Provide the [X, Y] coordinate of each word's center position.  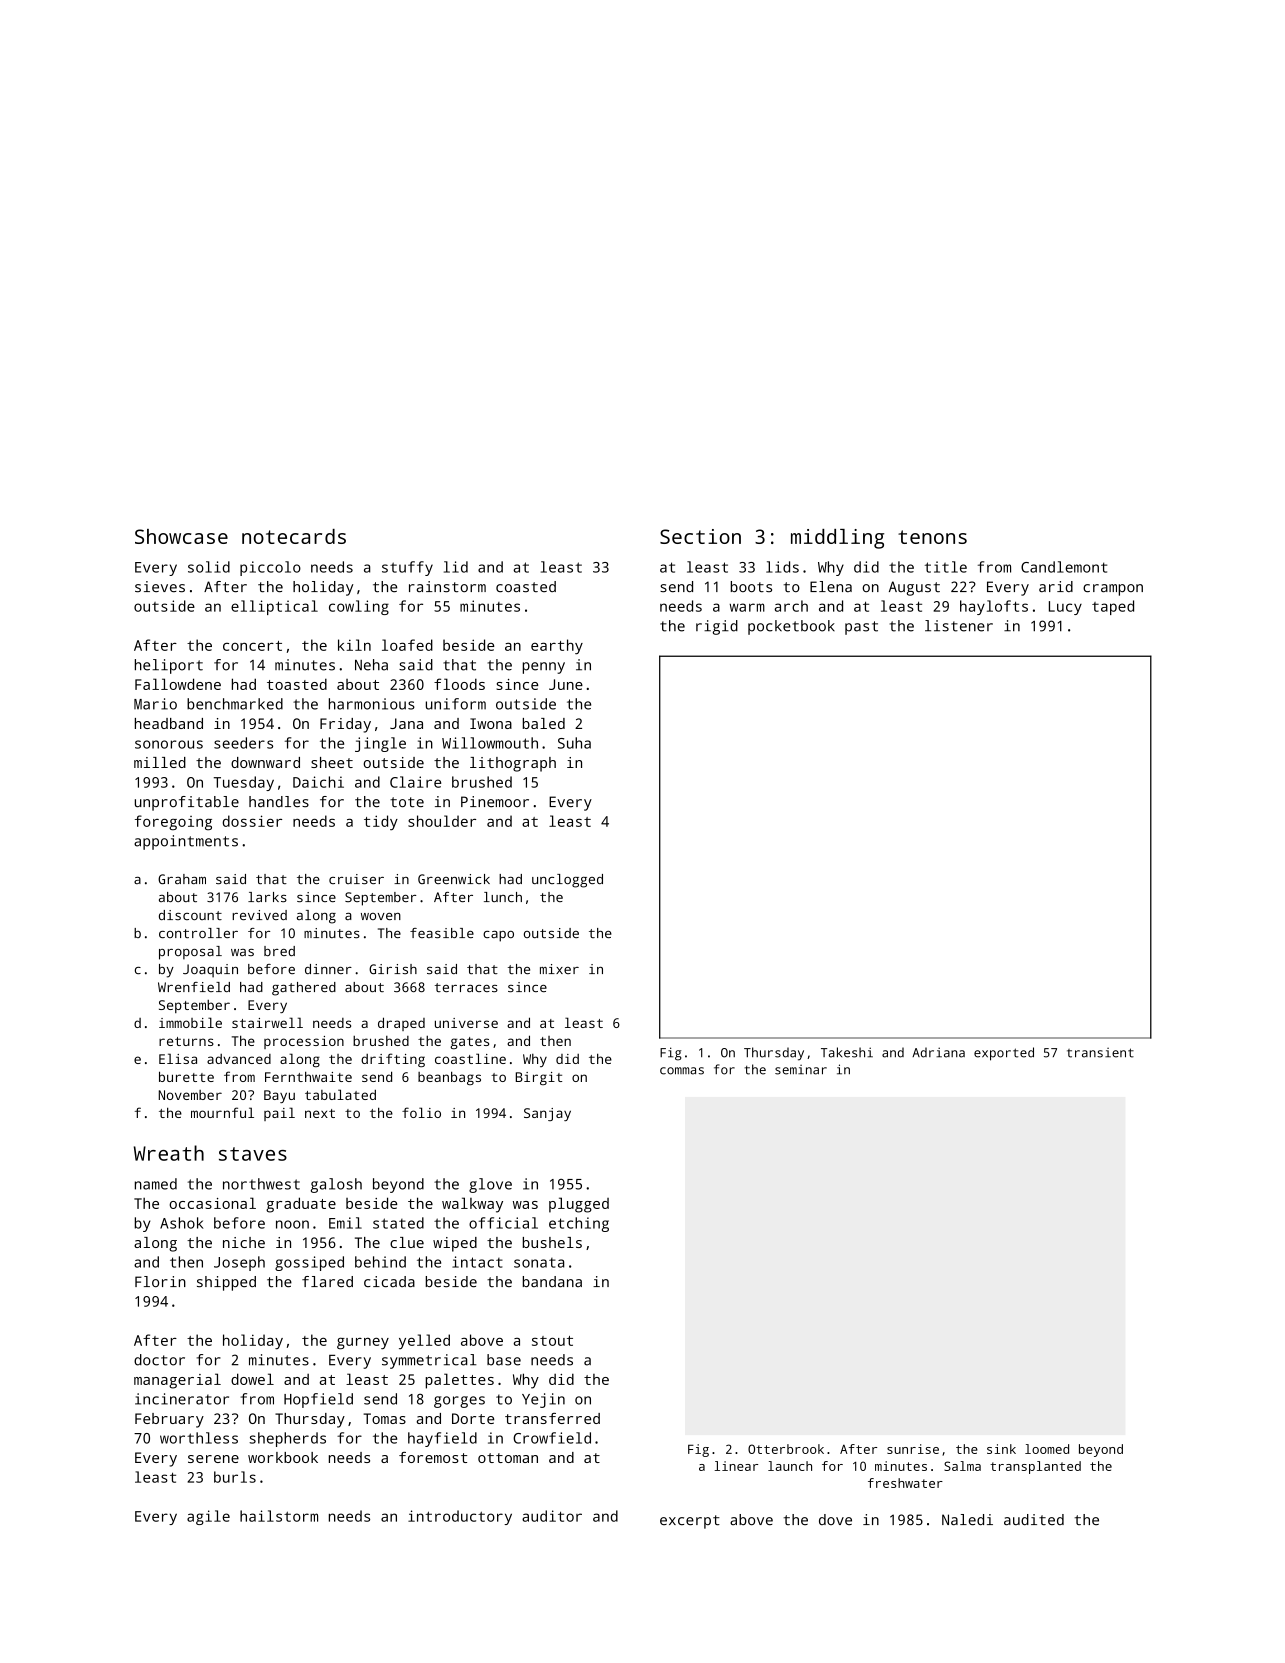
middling [837, 539]
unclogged [567, 881]
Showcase [181, 536]
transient [1100, 1053]
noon [292, 1224]
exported [1004, 1054]
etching [579, 1224]
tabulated [340, 1094]
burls [235, 1477]
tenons [932, 537]
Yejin [543, 1400]
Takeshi [847, 1052]
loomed [1047, 1449]
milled [160, 762]
